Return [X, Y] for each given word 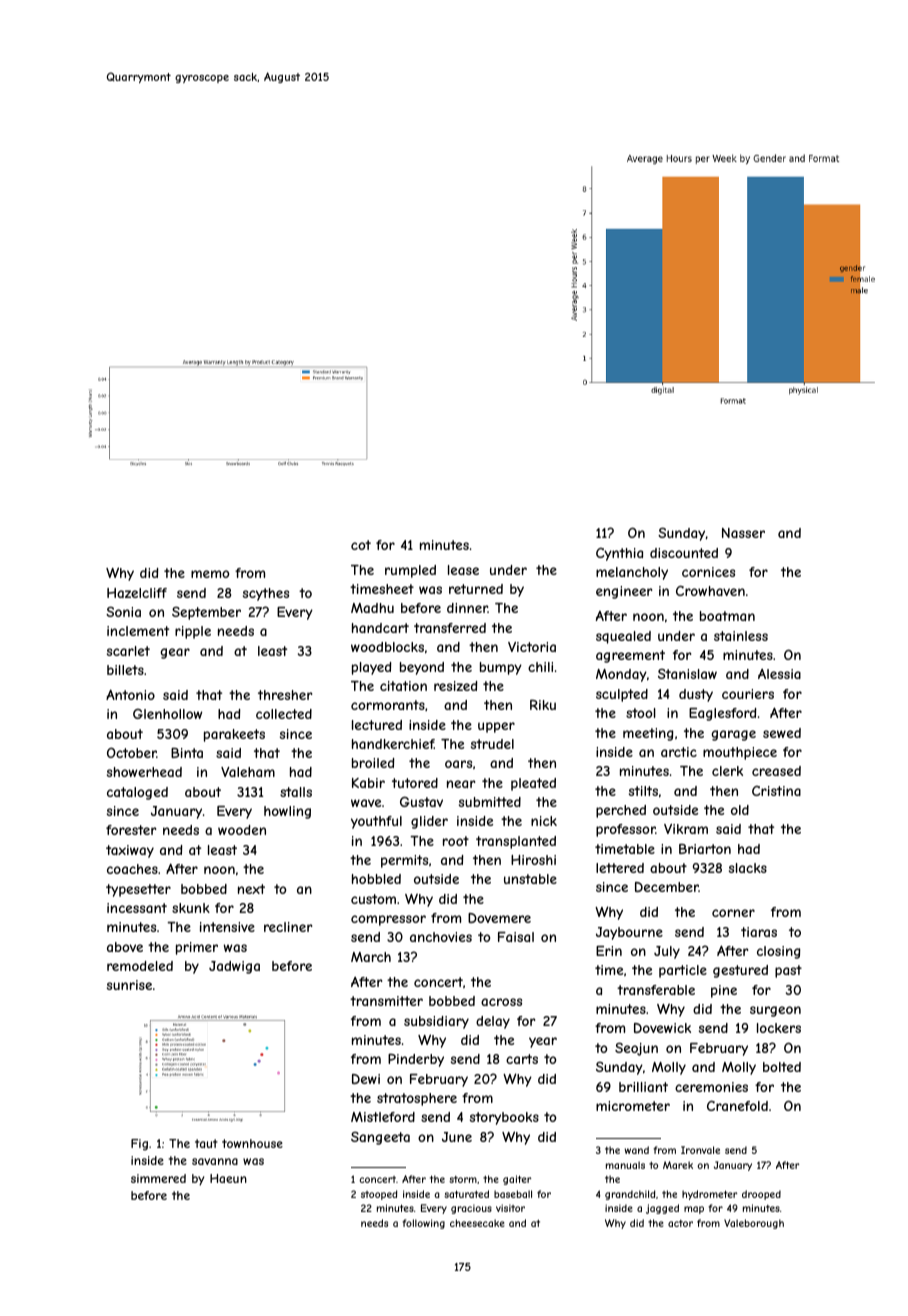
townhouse [252, 1143]
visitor [510, 1208]
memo [210, 574]
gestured [740, 971]
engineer [624, 592]
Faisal [516, 937]
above [125, 947]
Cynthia [619, 554]
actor [680, 1223]
